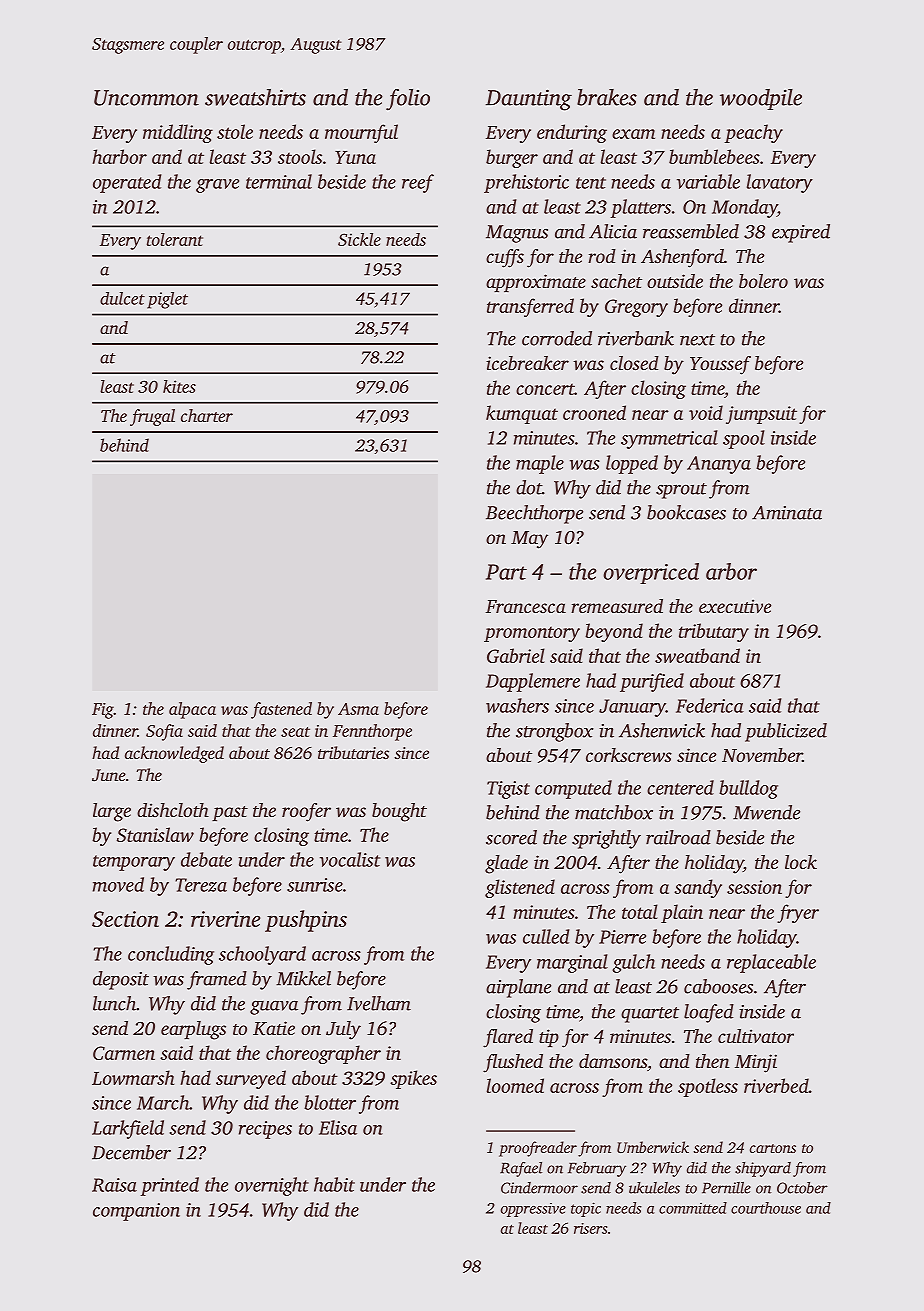 This document has height=1311, width=924. What do you see at coordinates (136, 1212) in the document?
I see `companion` at bounding box center [136, 1212].
